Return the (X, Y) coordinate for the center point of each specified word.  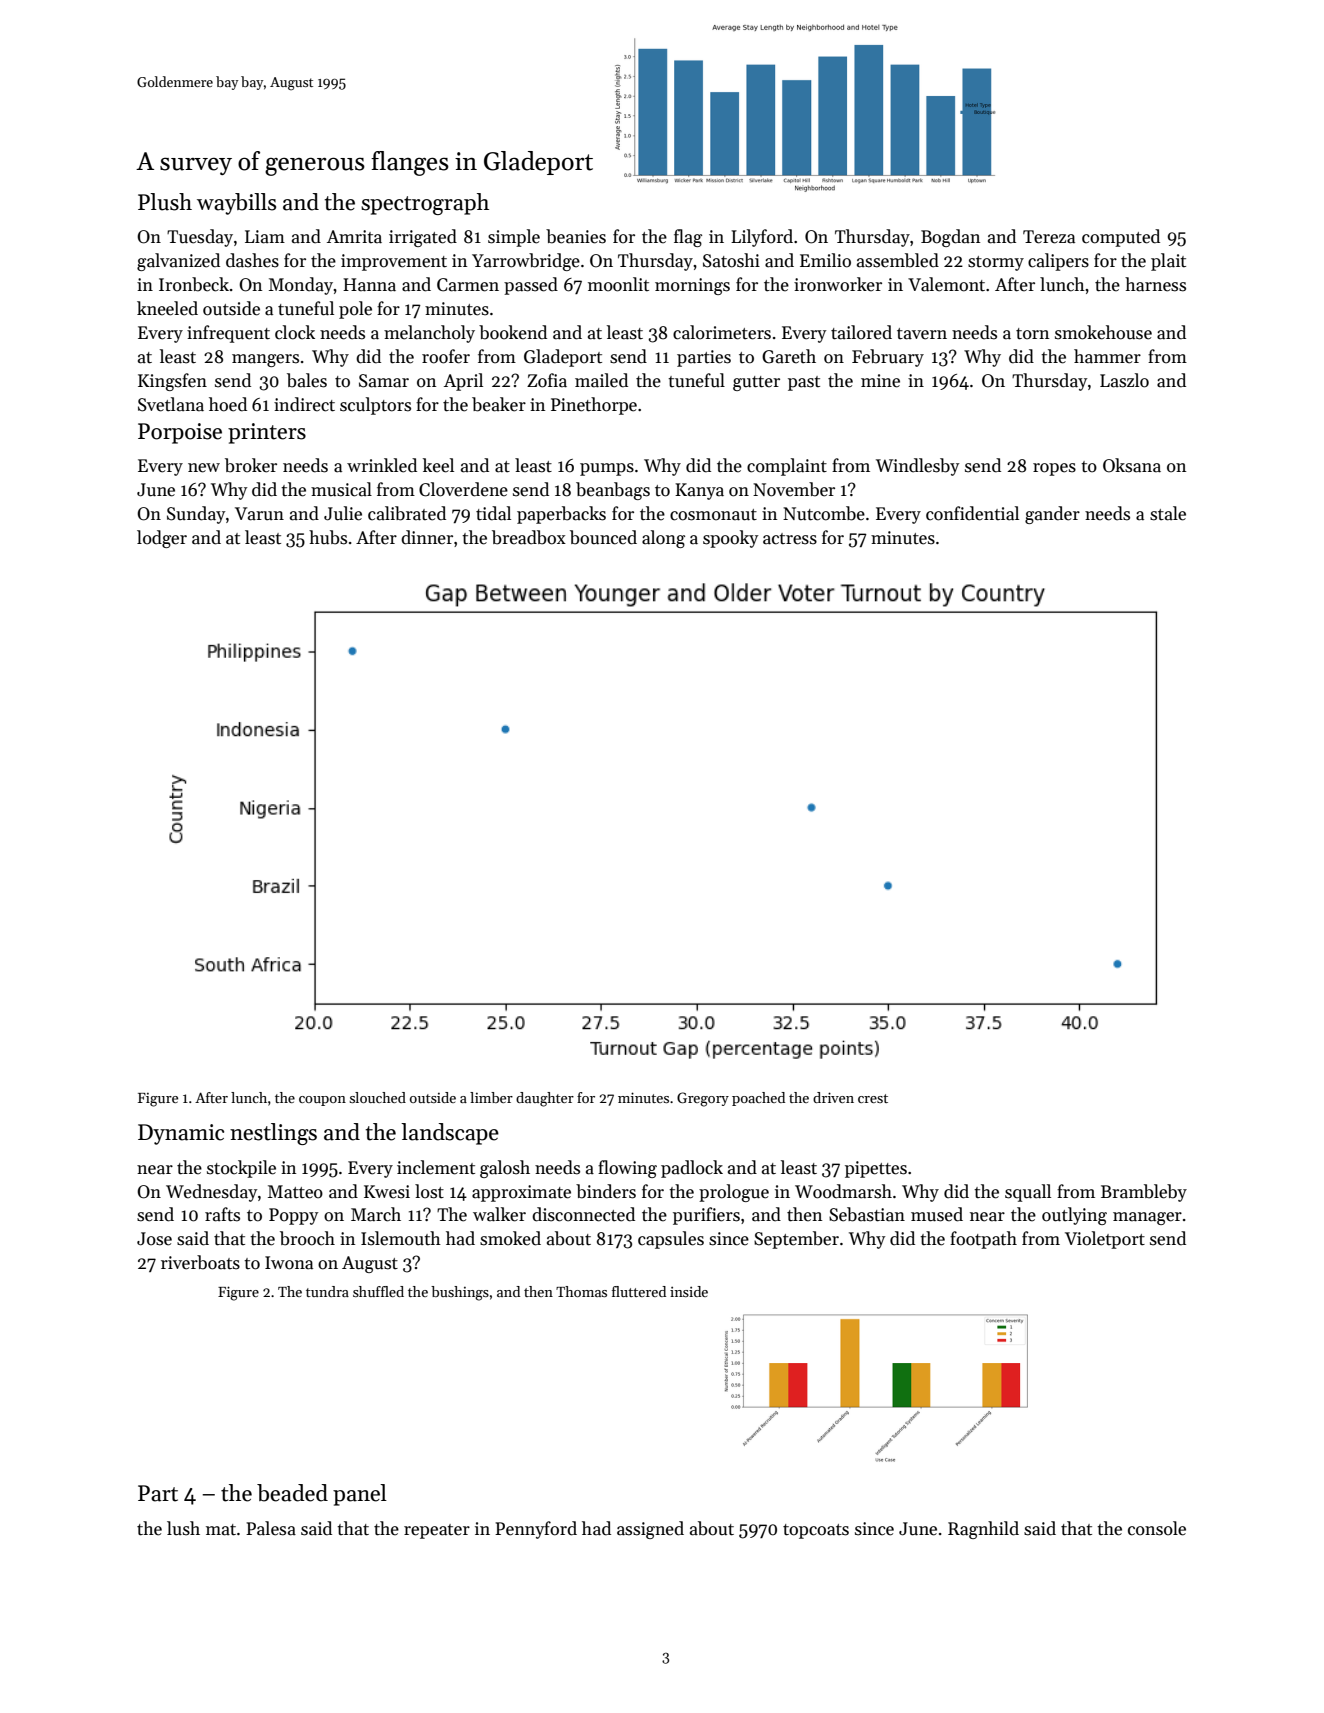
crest (873, 1098)
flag (688, 238)
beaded (292, 1493)
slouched (378, 1097)
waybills (236, 204)
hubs (328, 537)
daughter (545, 1099)
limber (491, 1097)
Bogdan (950, 238)
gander (1052, 515)
